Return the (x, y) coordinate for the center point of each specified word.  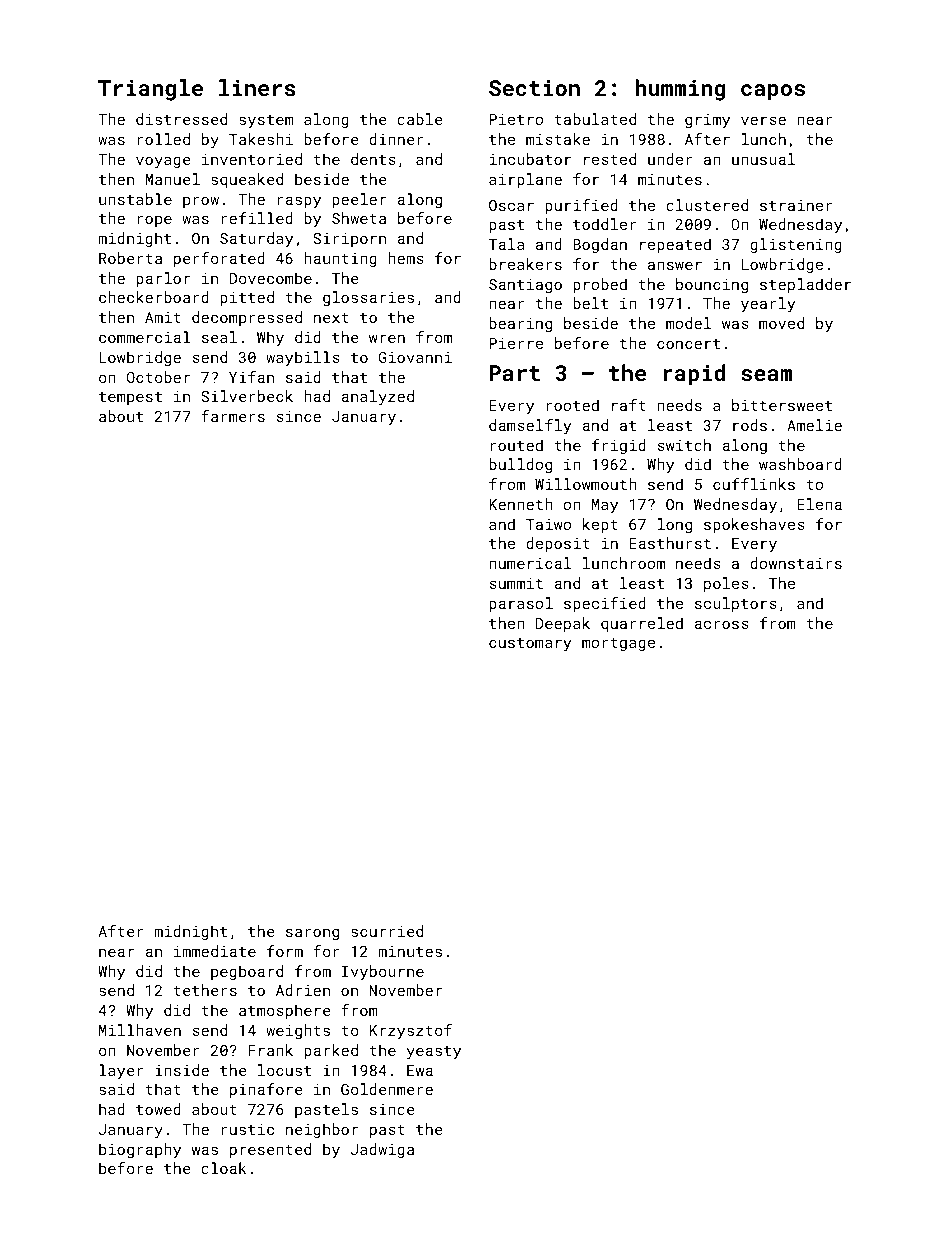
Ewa (420, 1070)
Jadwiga (382, 1150)
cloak (223, 1168)
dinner (396, 139)
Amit (163, 317)
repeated (675, 245)
